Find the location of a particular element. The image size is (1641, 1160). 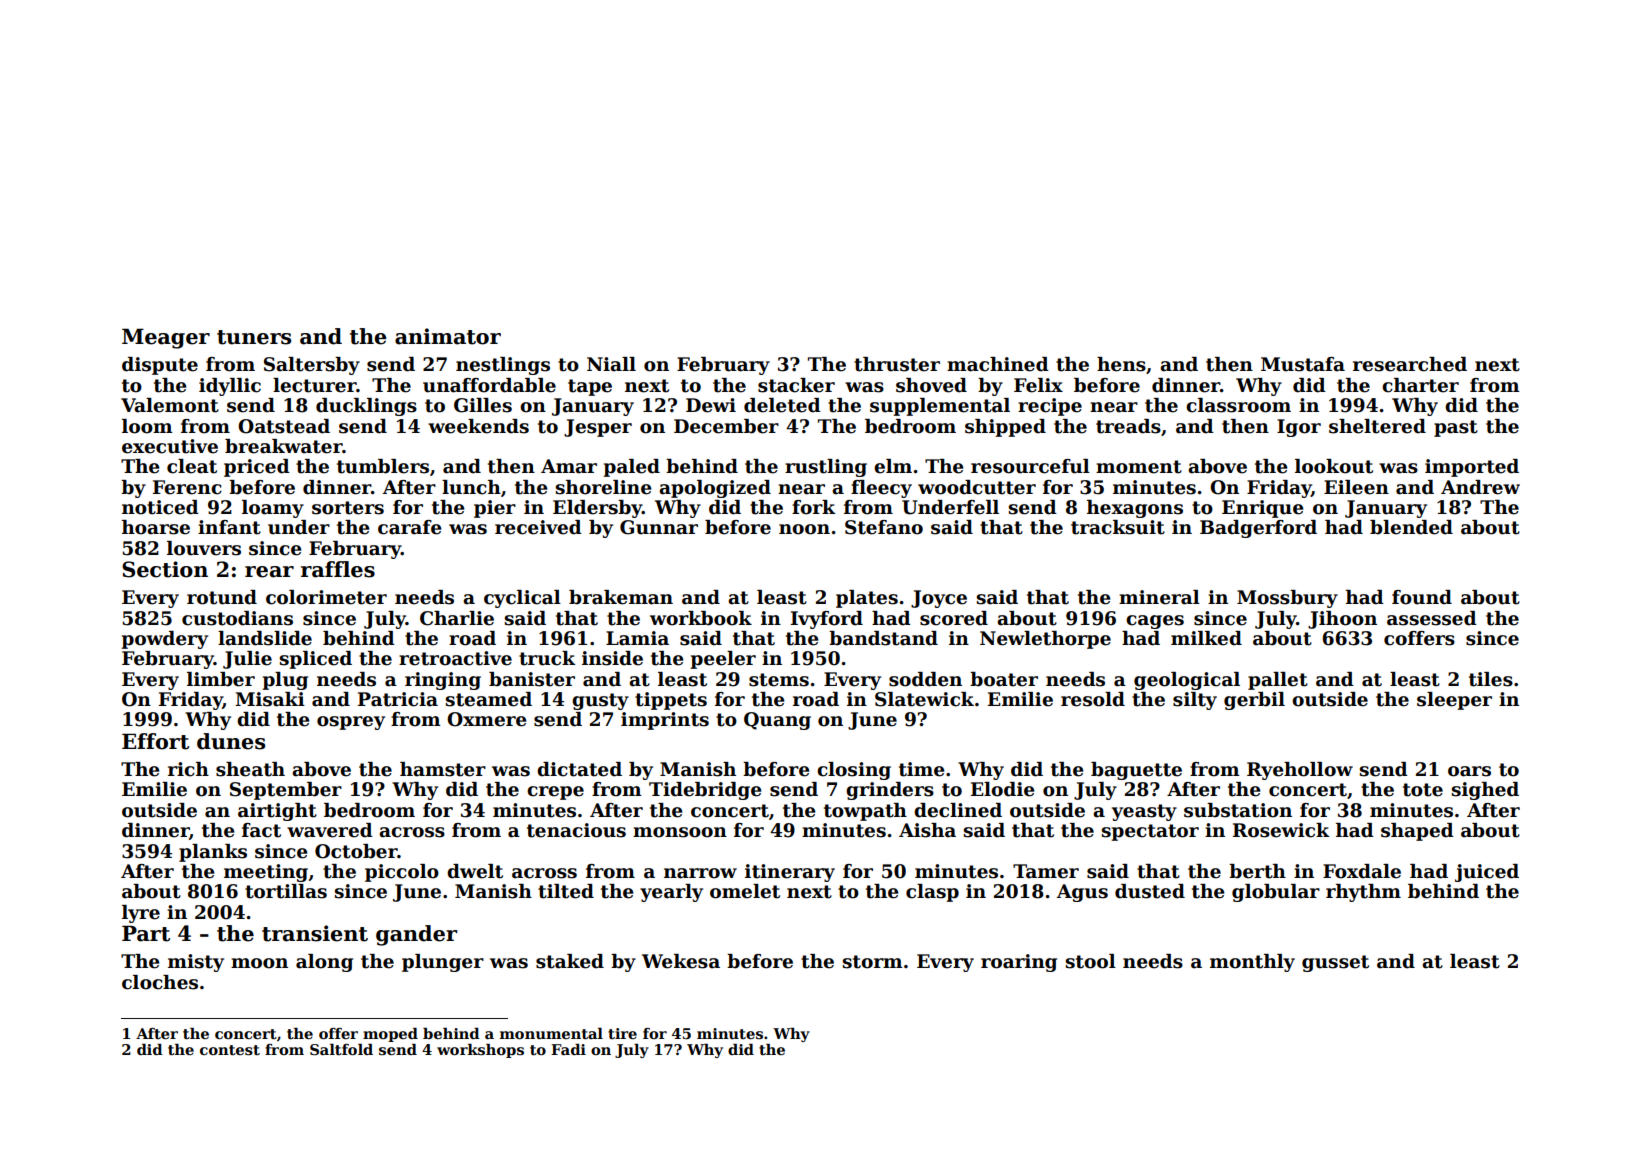

roaring is located at coordinates (1019, 963).
